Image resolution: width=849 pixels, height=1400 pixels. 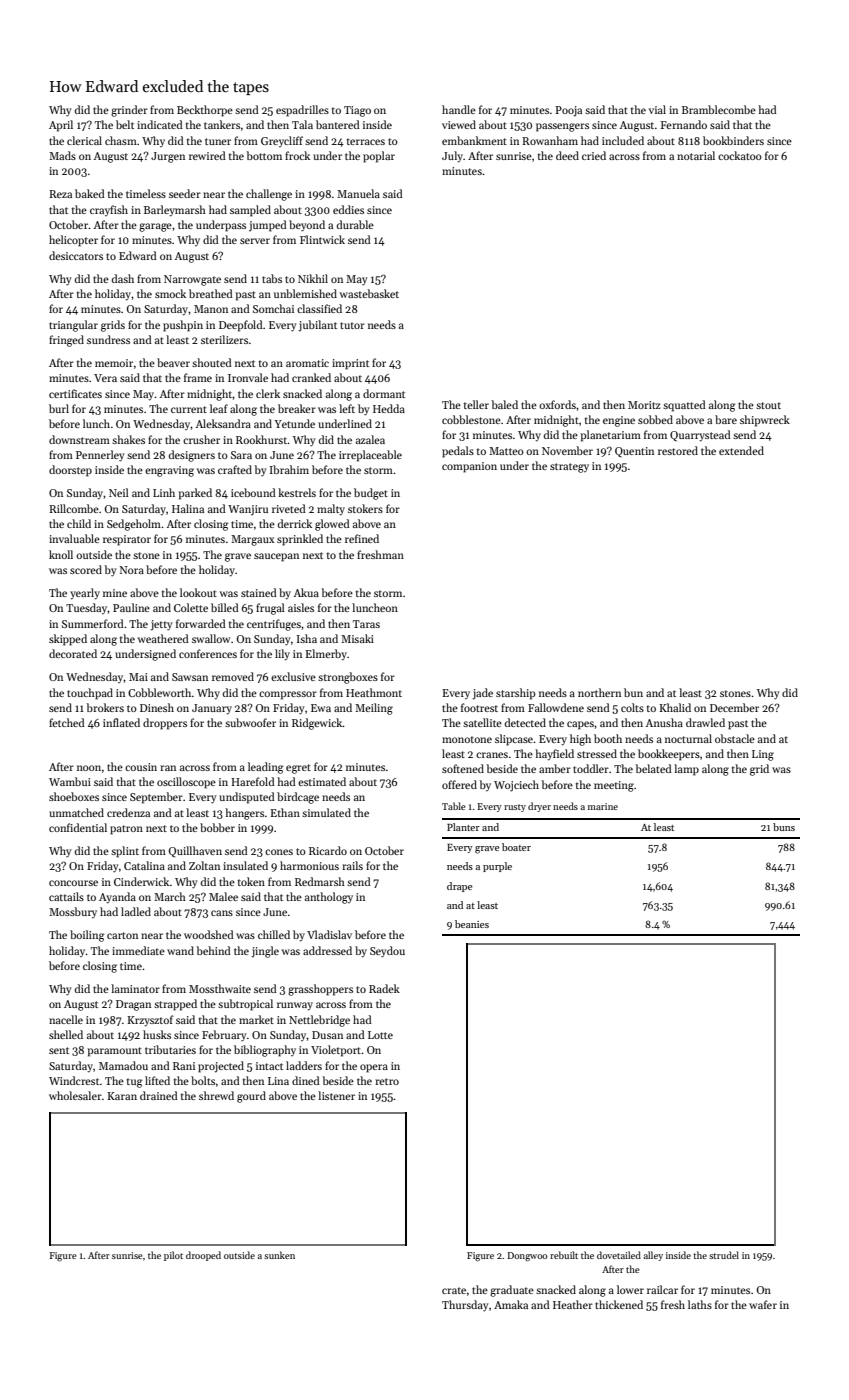 What do you see at coordinates (644, 405) in the screenshot?
I see `Moritz` at bounding box center [644, 405].
